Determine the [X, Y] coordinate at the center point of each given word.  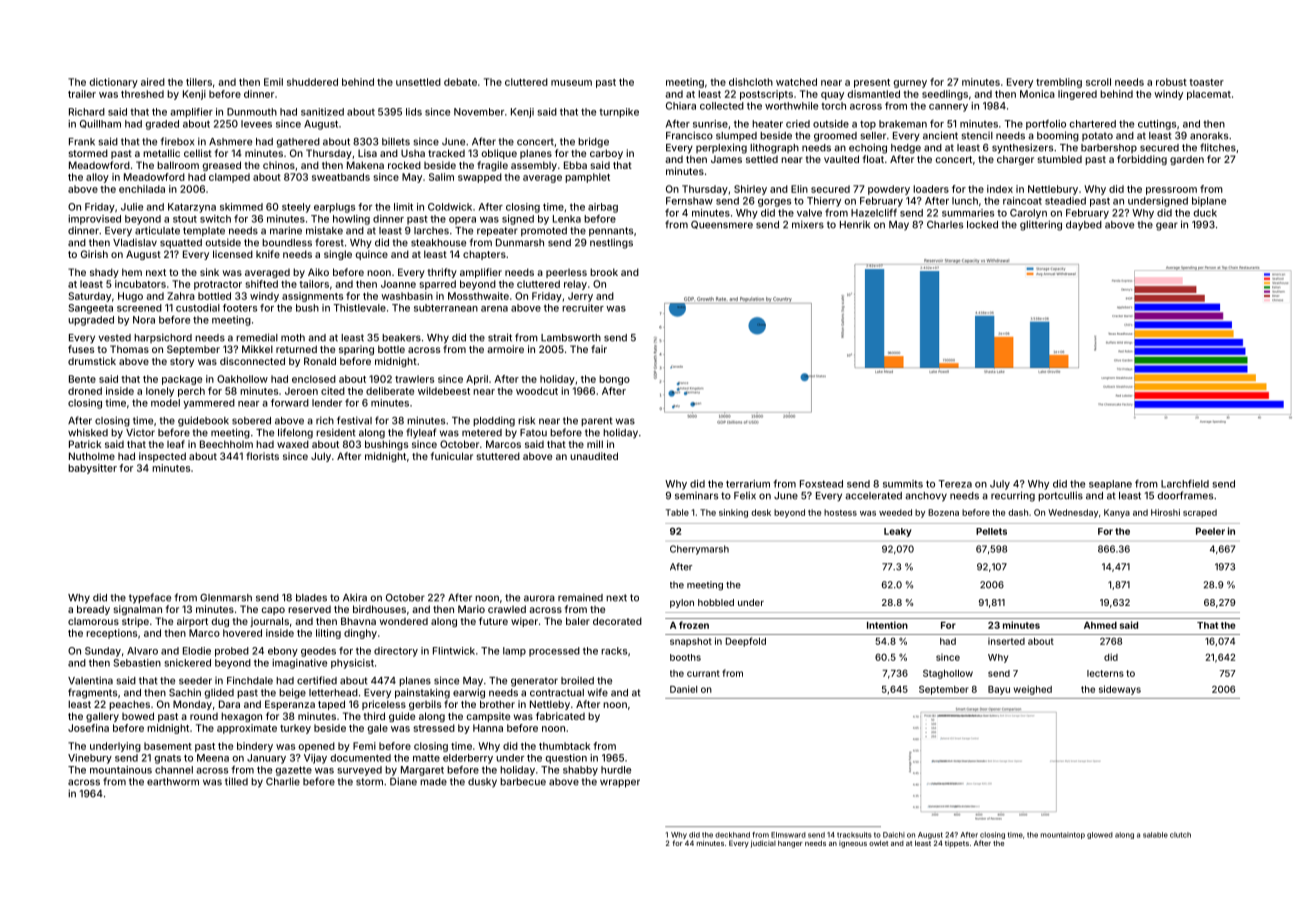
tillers [199, 82]
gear [1167, 226]
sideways [1120, 690]
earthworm [173, 782]
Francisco [689, 135]
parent [596, 422]
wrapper [620, 783]
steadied [1065, 201]
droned [85, 391]
